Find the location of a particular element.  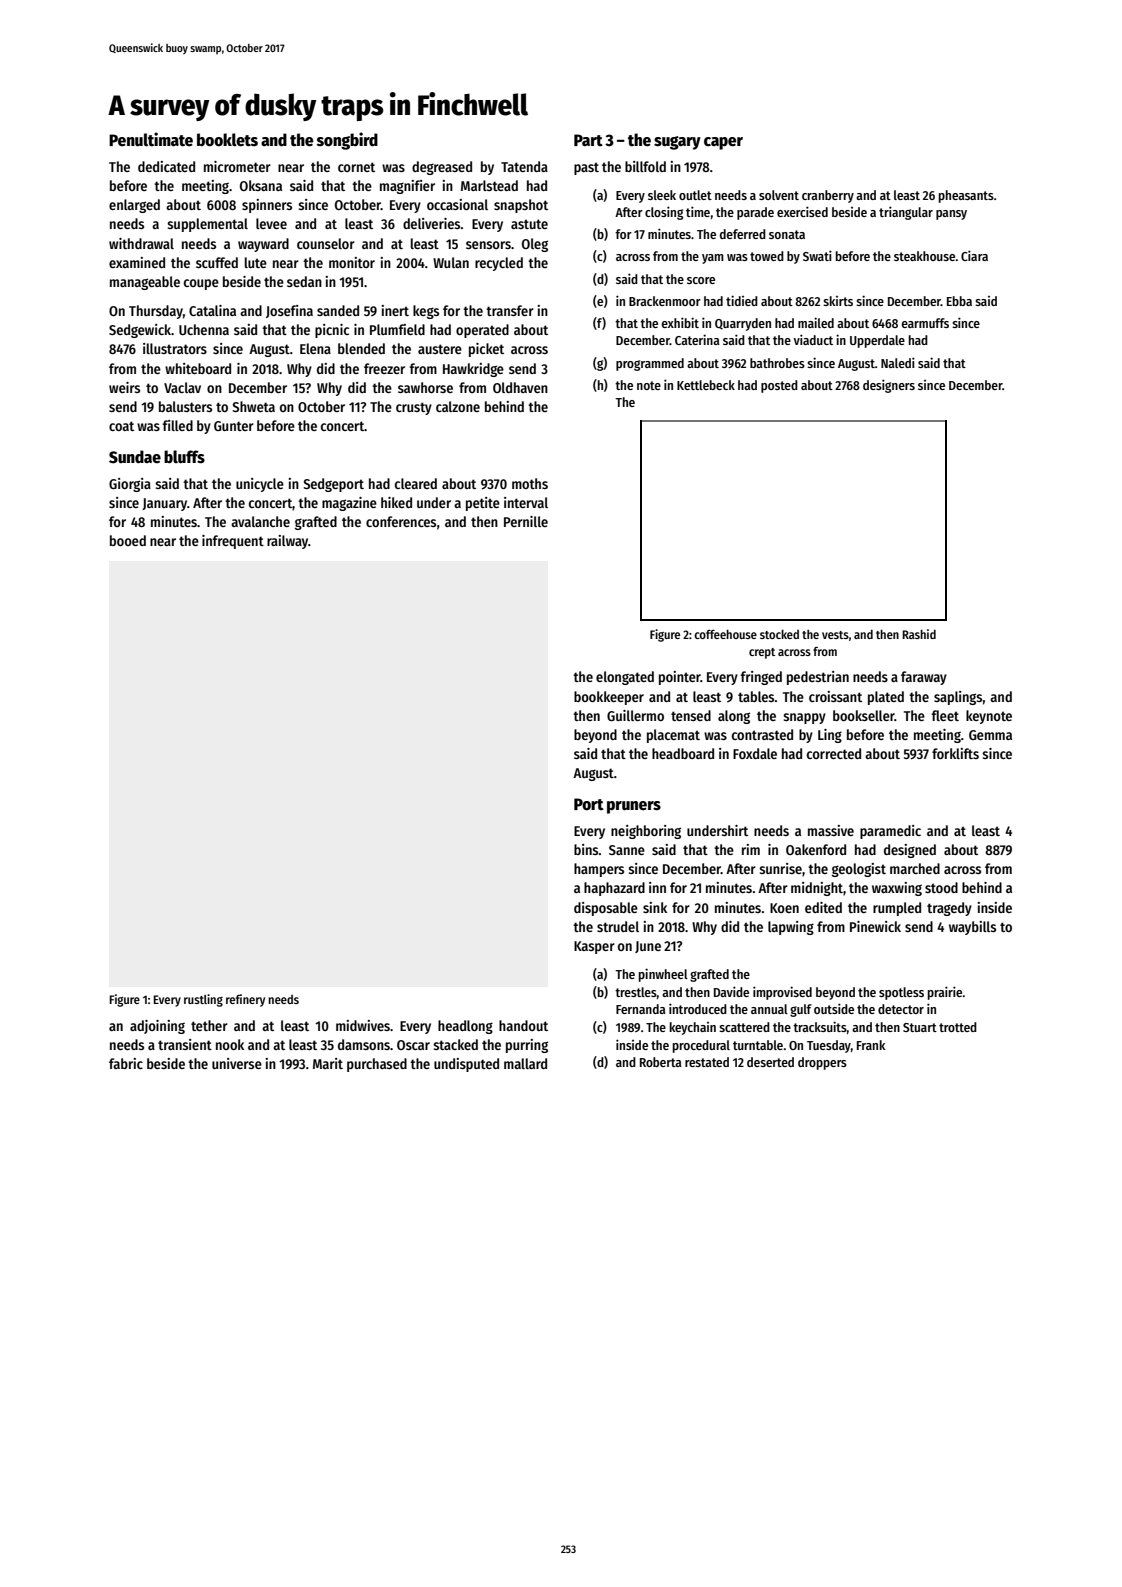

bins is located at coordinates (586, 849).
